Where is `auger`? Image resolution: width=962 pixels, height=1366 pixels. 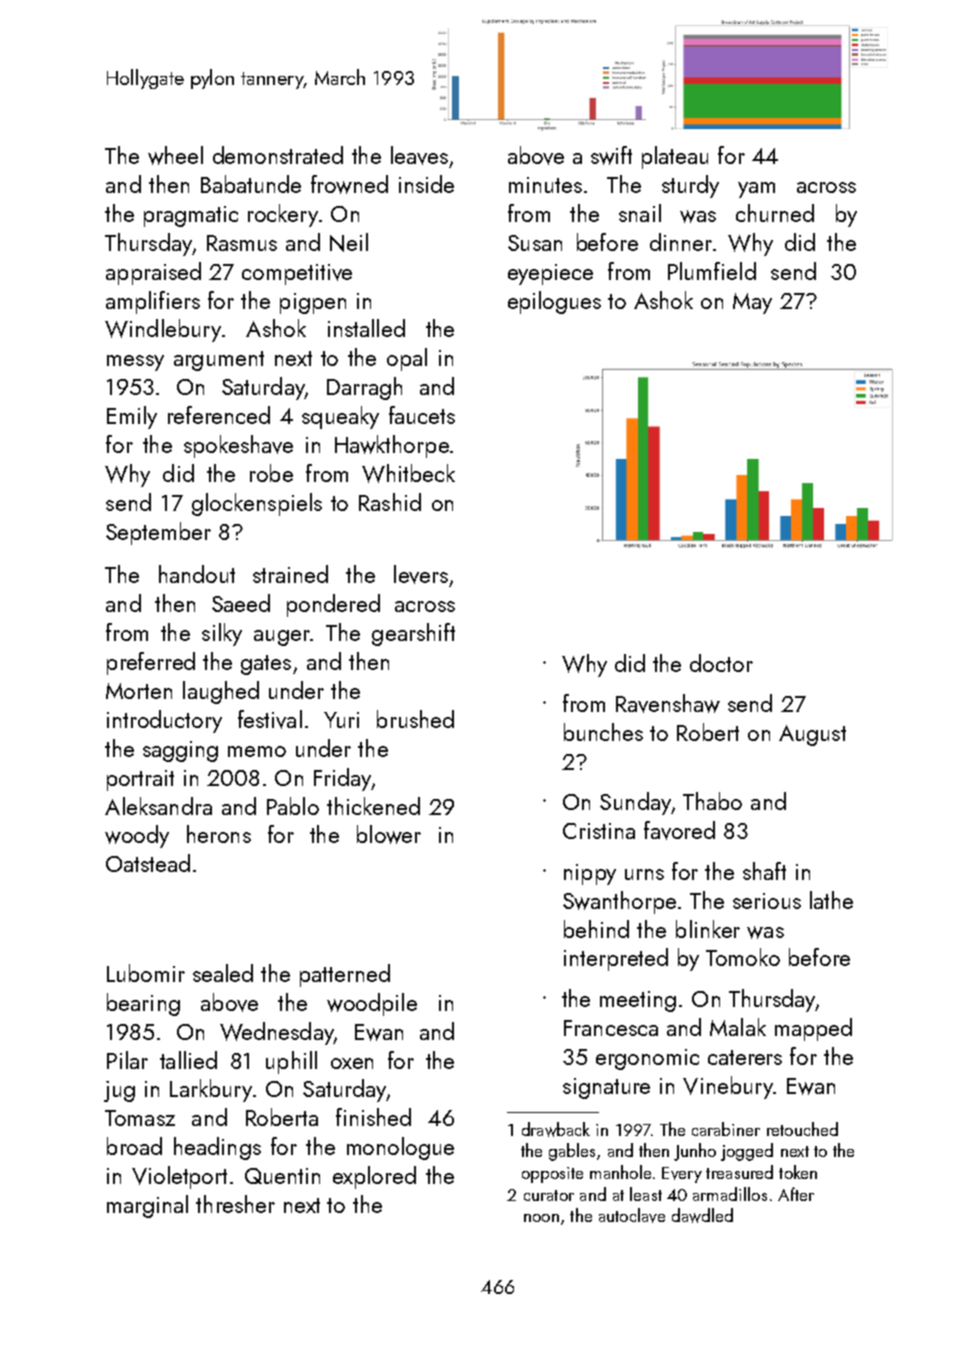 auger is located at coordinates (282, 638).
